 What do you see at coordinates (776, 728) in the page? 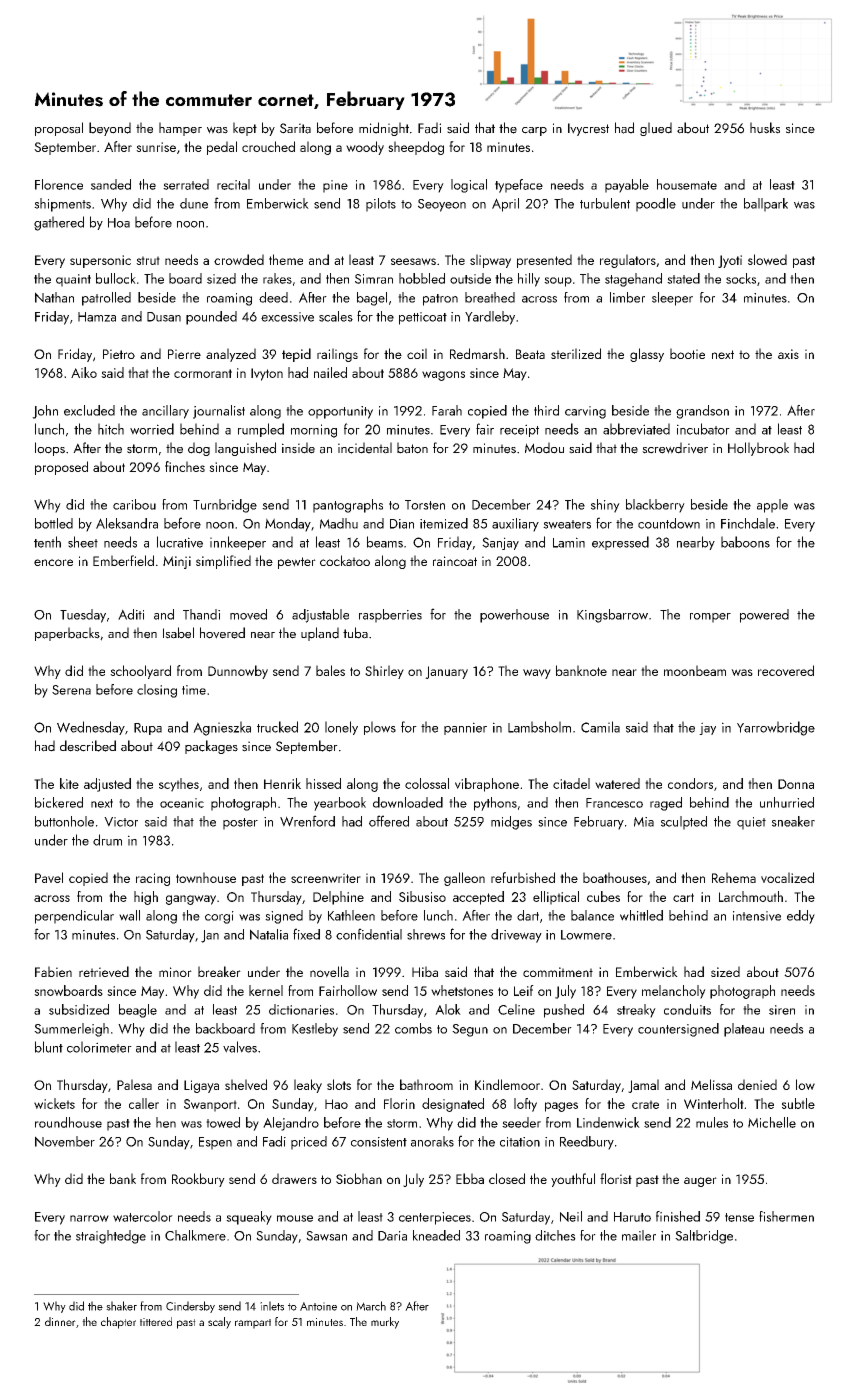
I see `Yarrowbridge` at bounding box center [776, 728].
